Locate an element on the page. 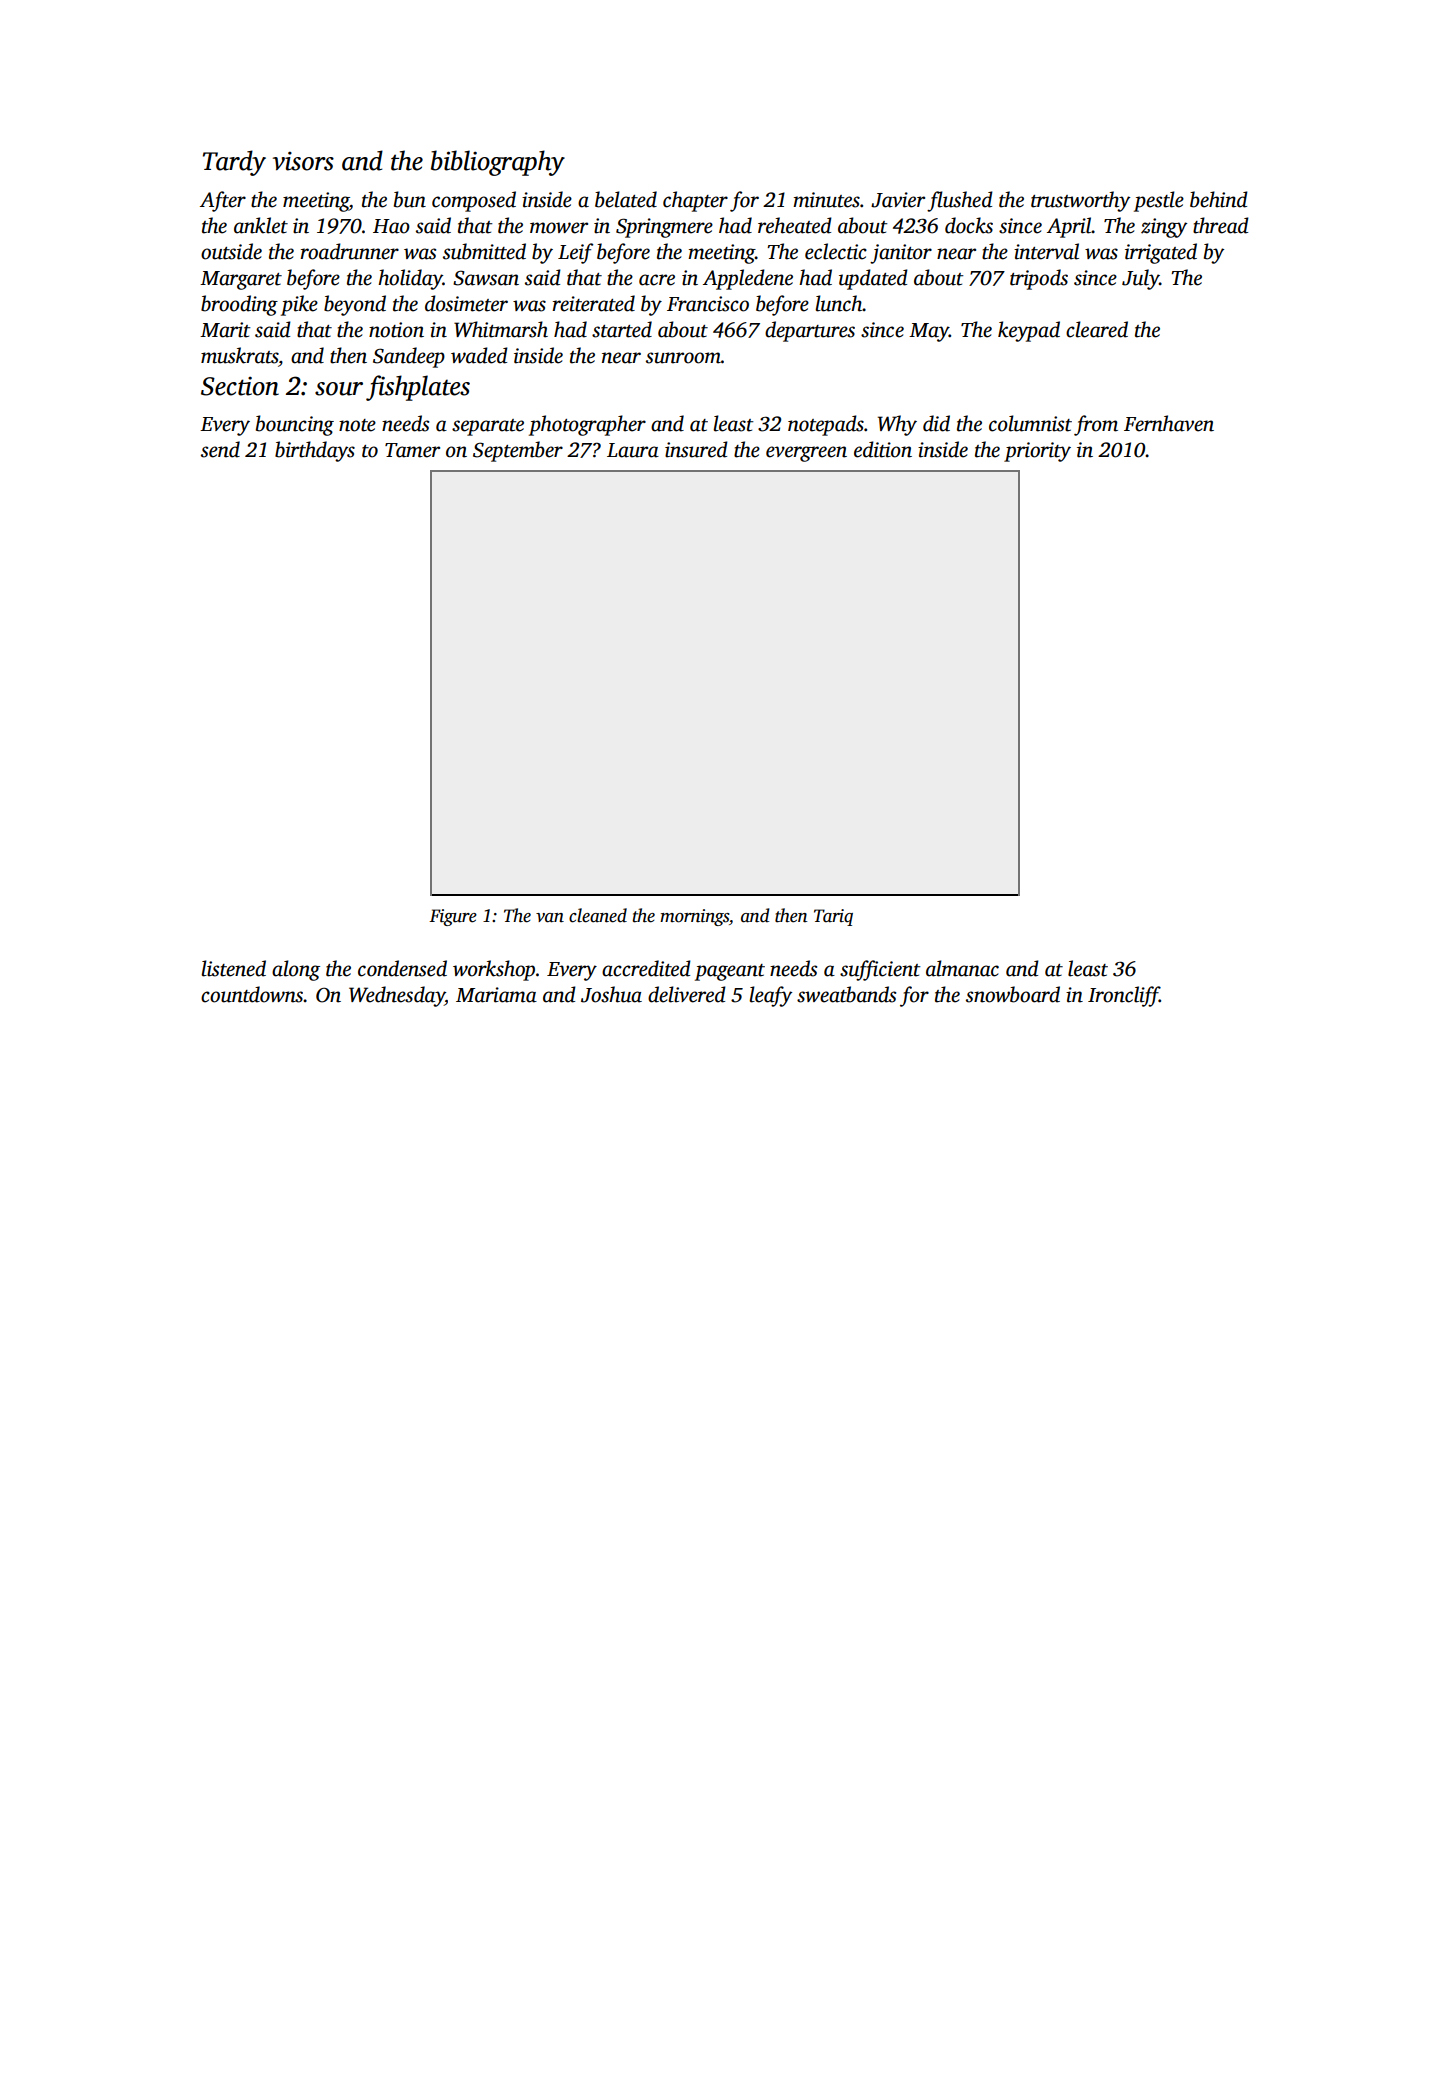  evergreen is located at coordinates (806, 454).
